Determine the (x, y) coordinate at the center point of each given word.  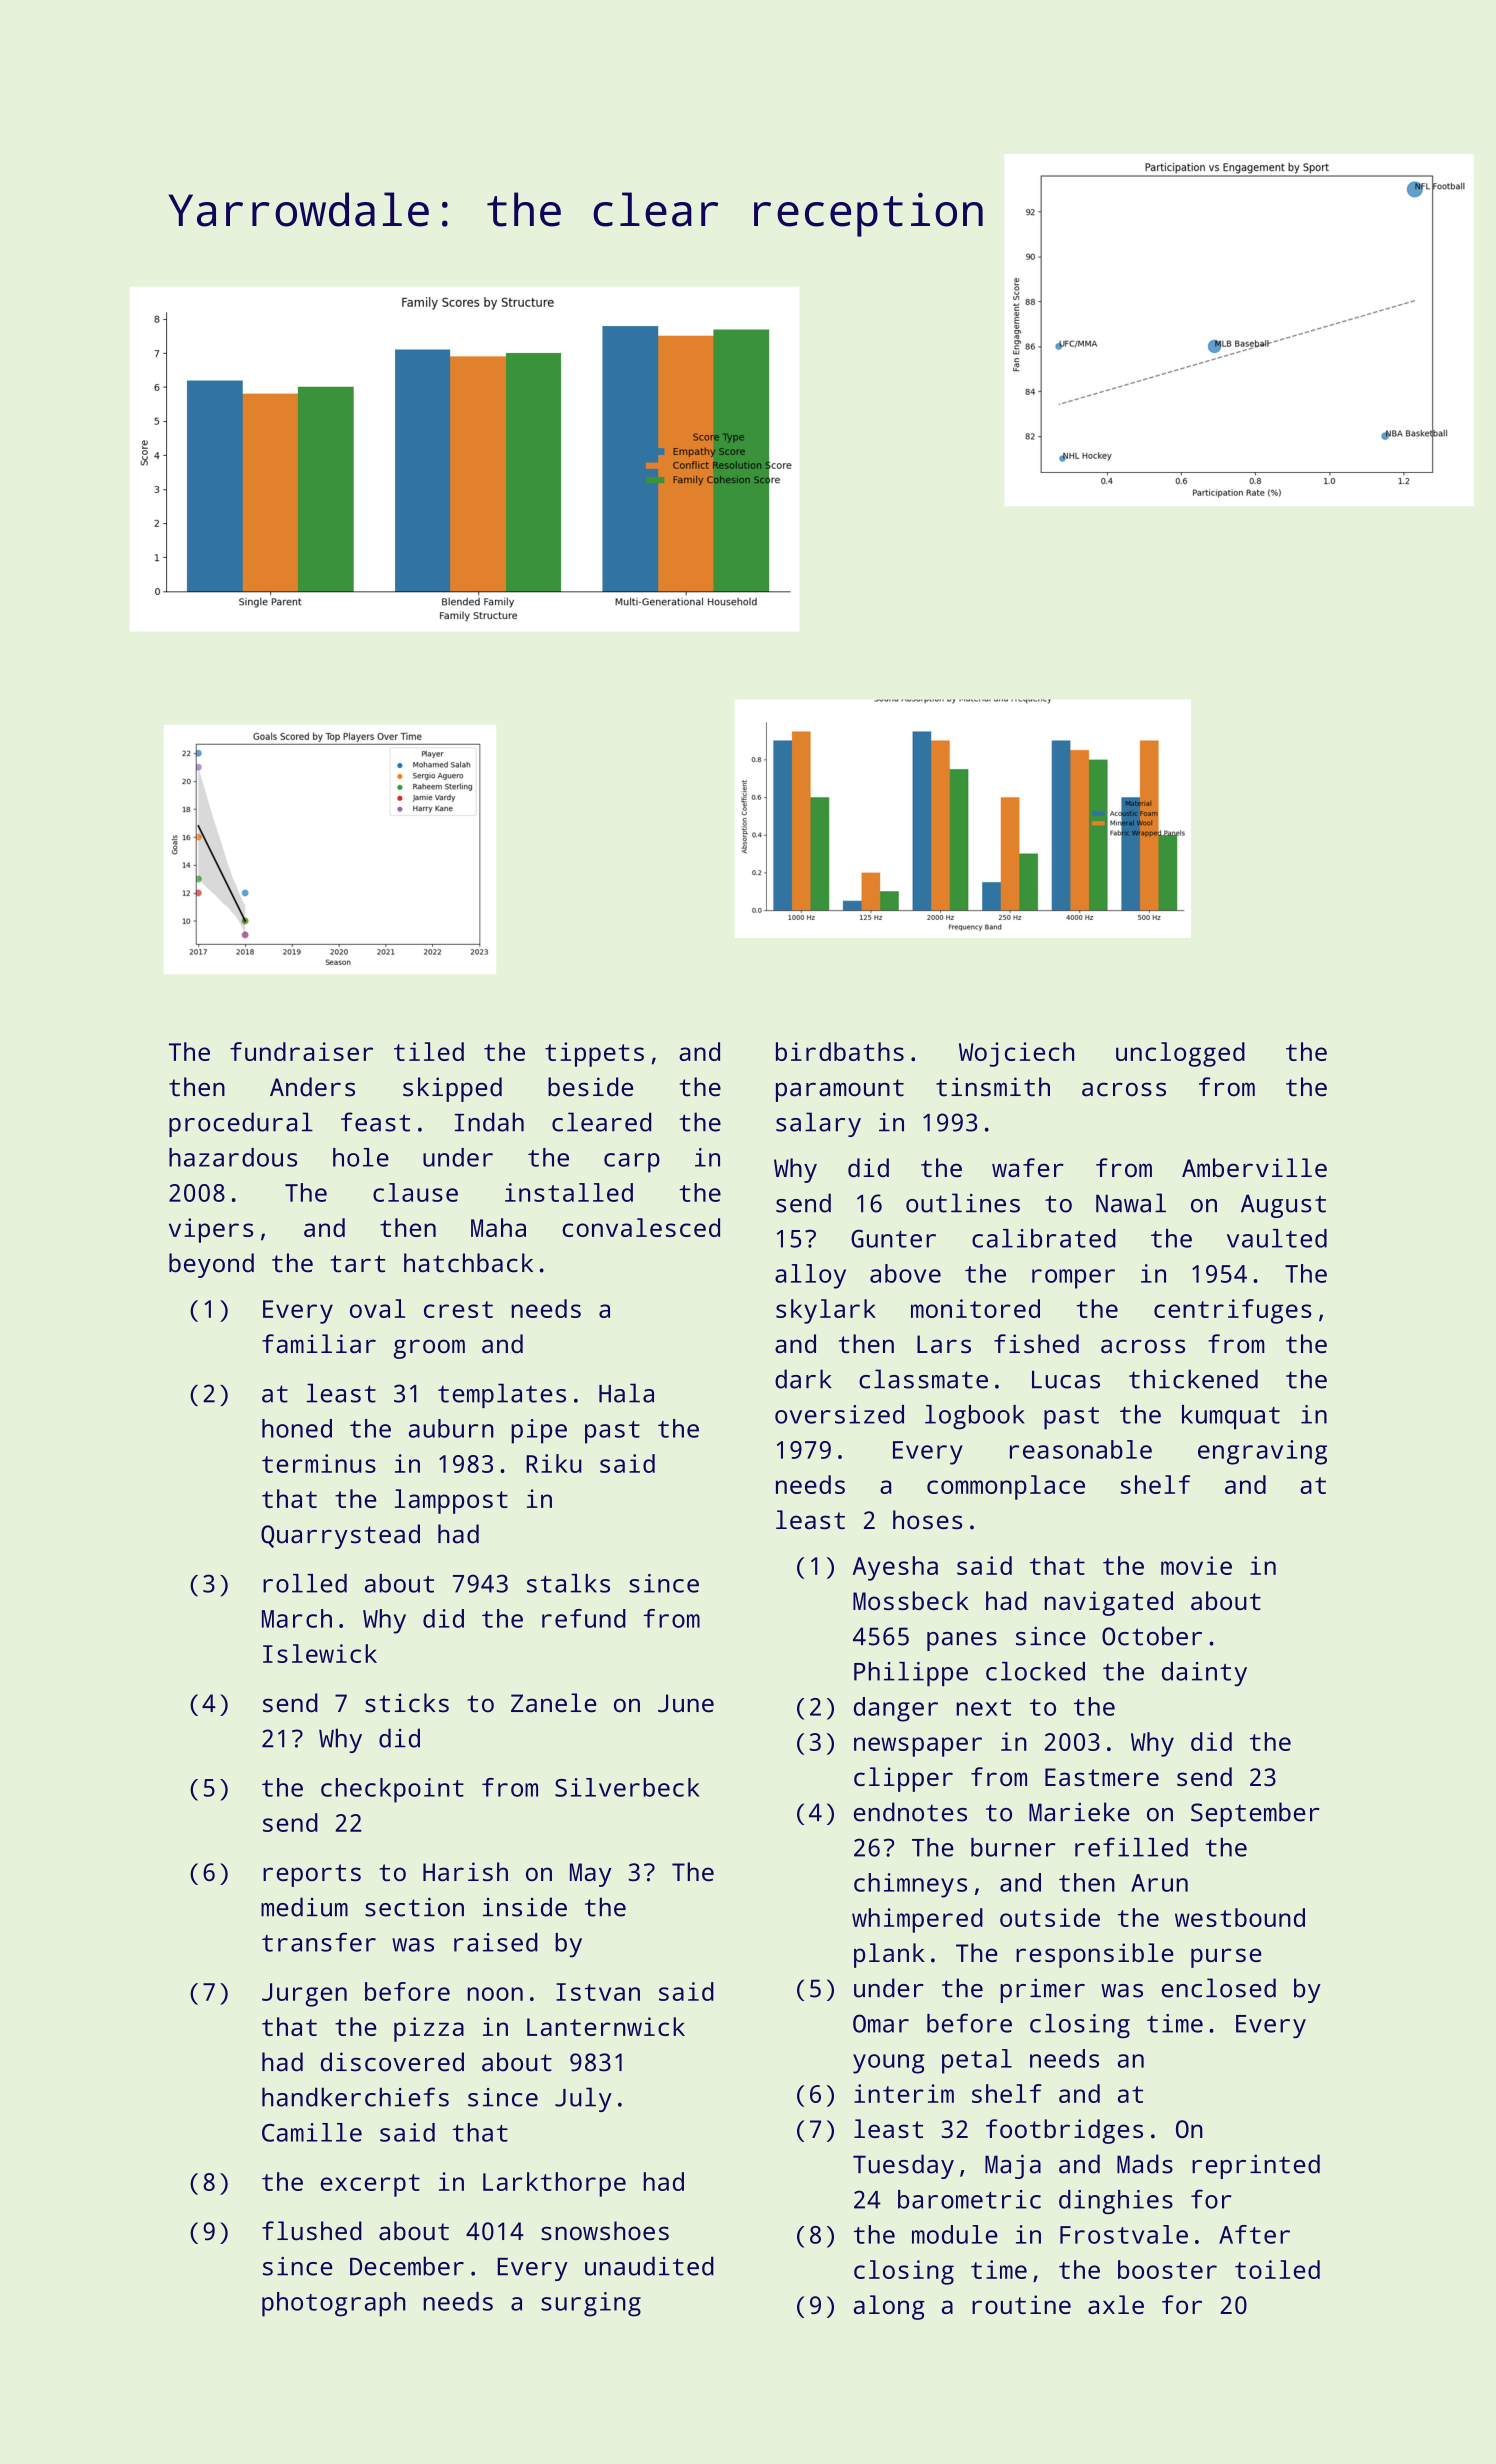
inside (525, 1907)
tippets (594, 1054)
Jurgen (304, 1995)
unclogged (1180, 1054)
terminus (319, 1463)
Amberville (1254, 1167)
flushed (312, 2231)
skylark (826, 1311)
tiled (429, 1051)
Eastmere (1102, 1777)
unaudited (649, 2266)
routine (1021, 2304)
